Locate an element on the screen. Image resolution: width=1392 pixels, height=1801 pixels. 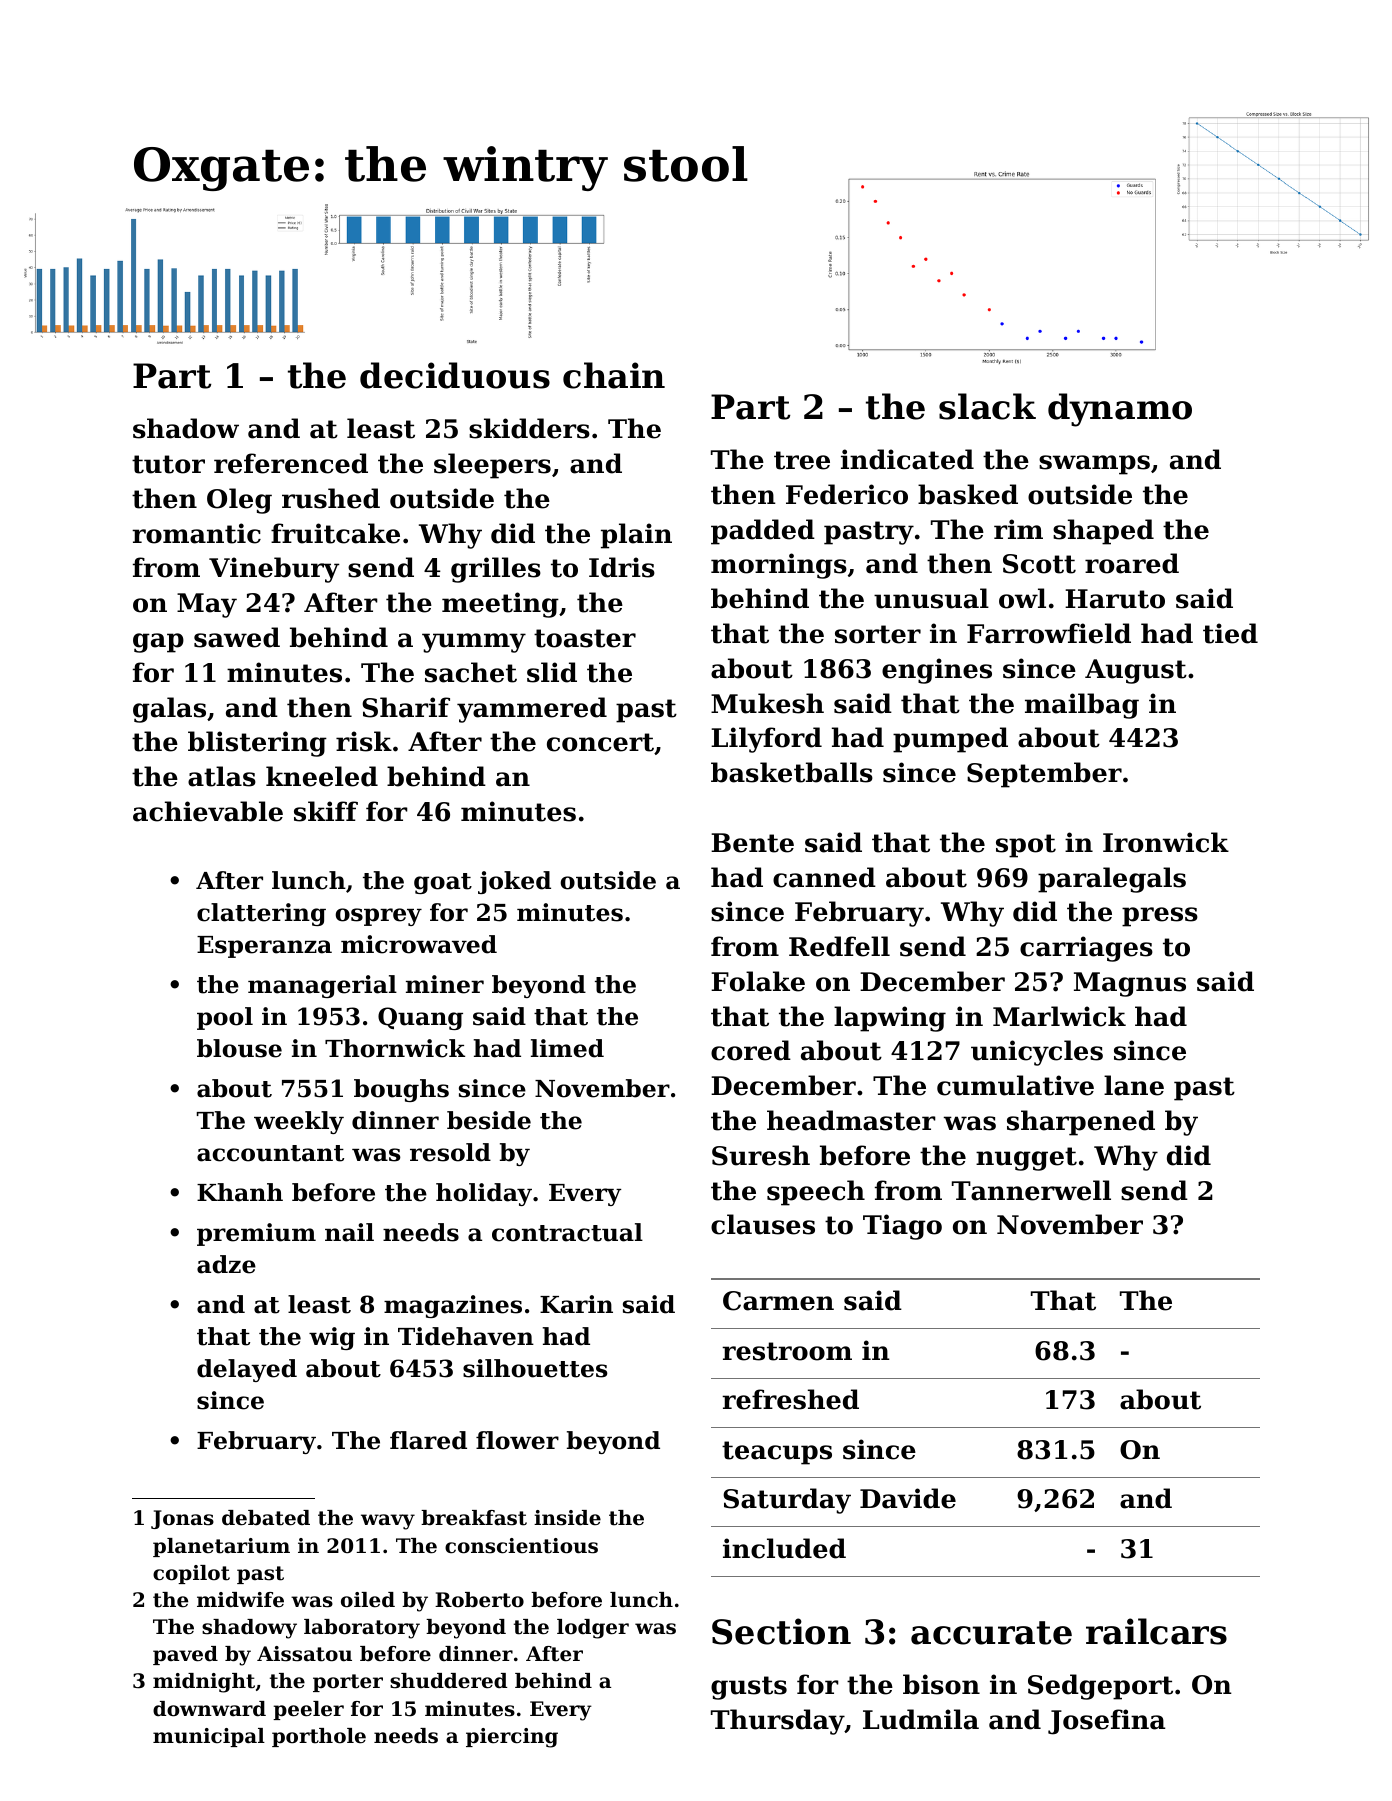
blouse is located at coordinates (239, 1048).
